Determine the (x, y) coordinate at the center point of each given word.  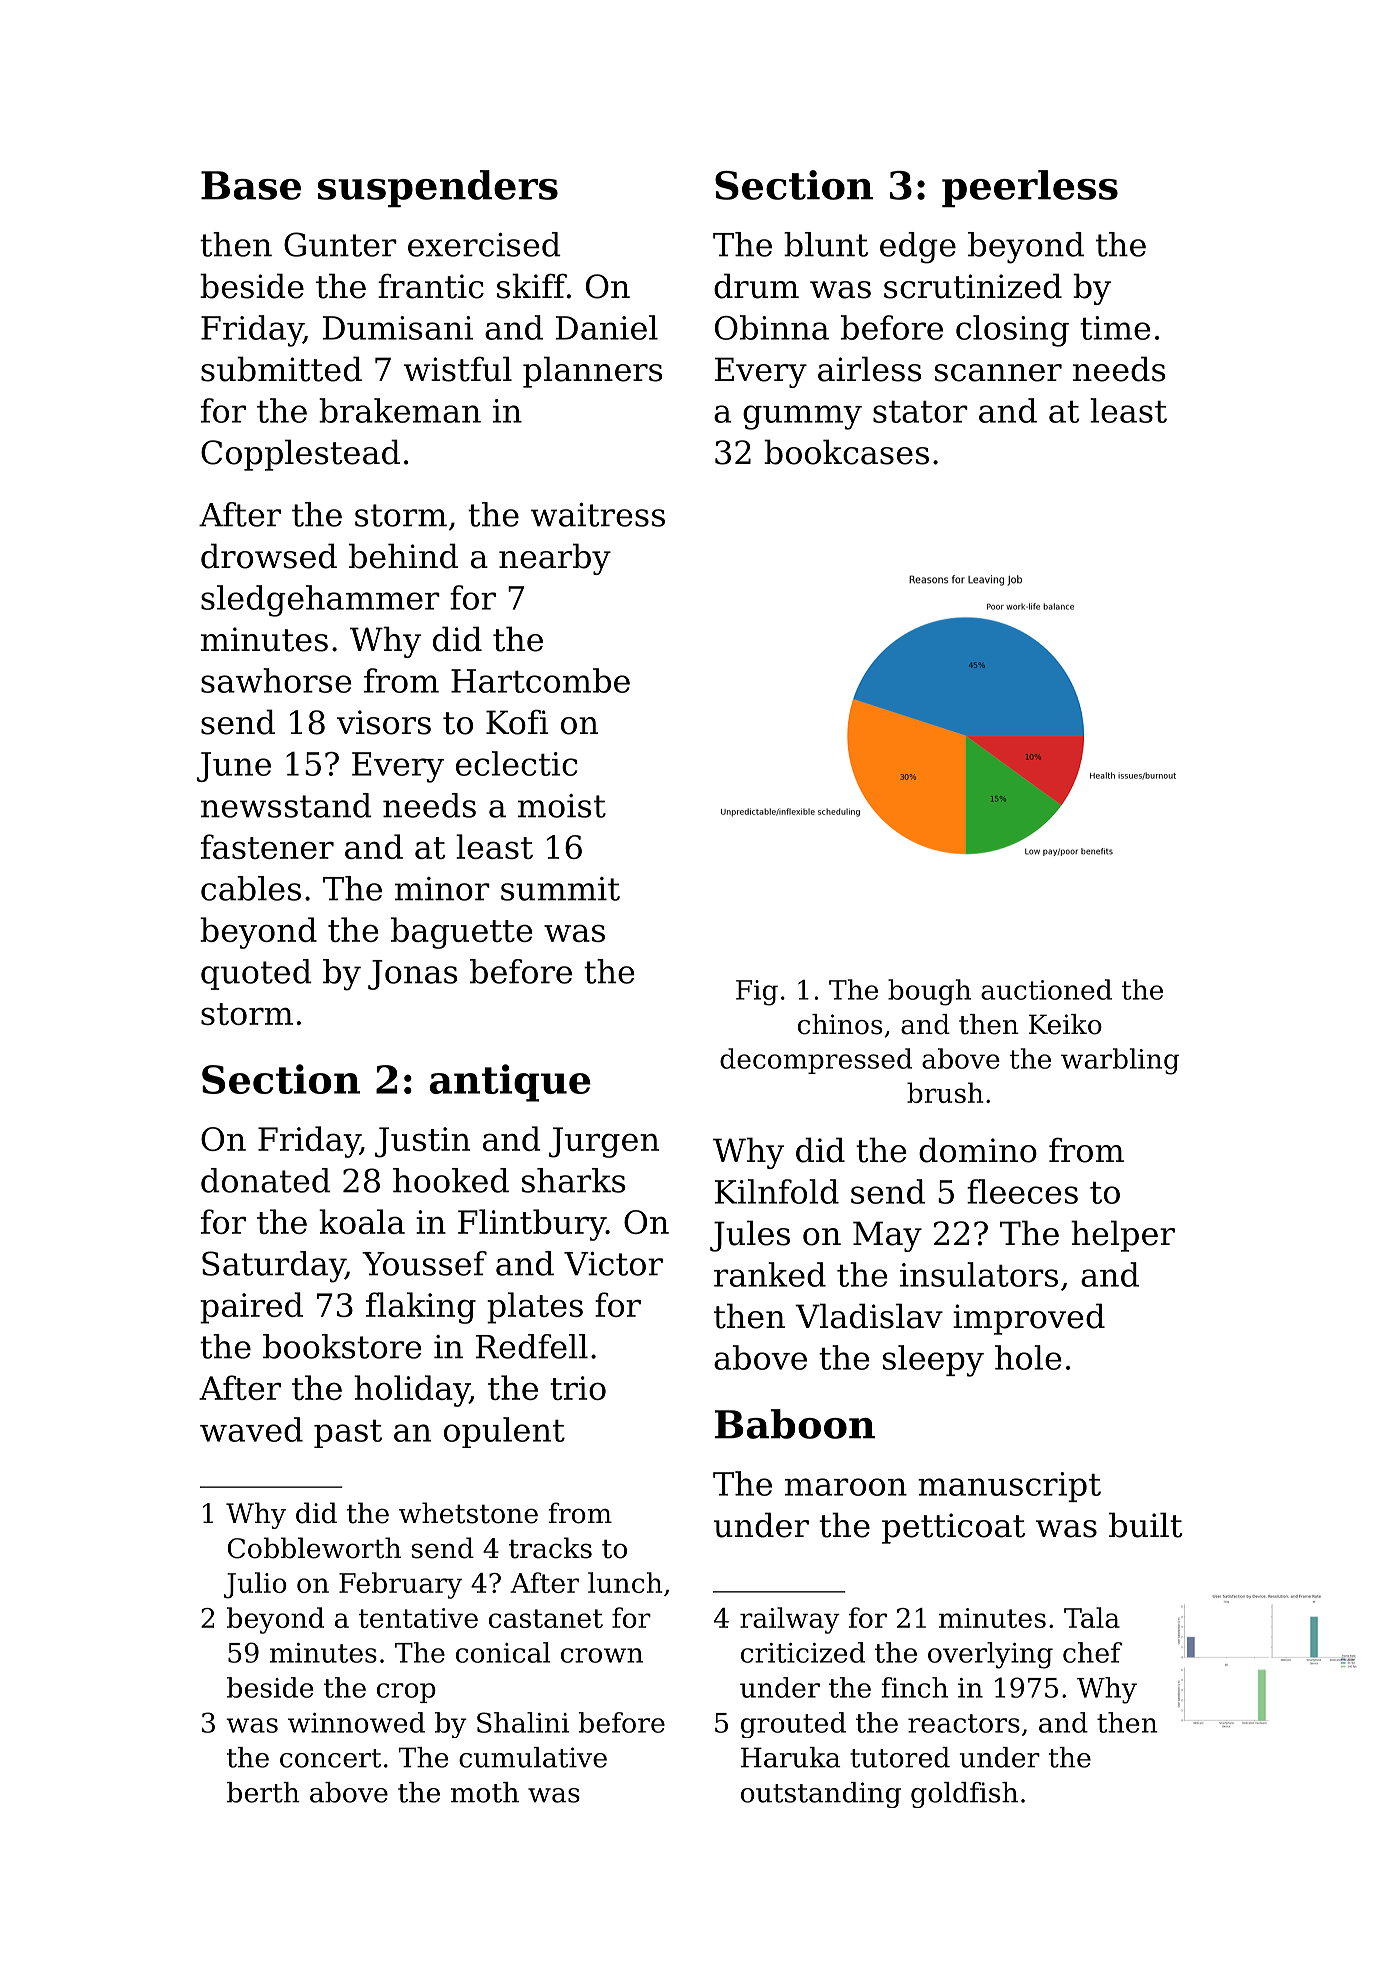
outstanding (821, 1795)
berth (263, 1792)
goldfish (964, 1795)
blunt (826, 244)
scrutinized (973, 286)
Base (251, 185)
